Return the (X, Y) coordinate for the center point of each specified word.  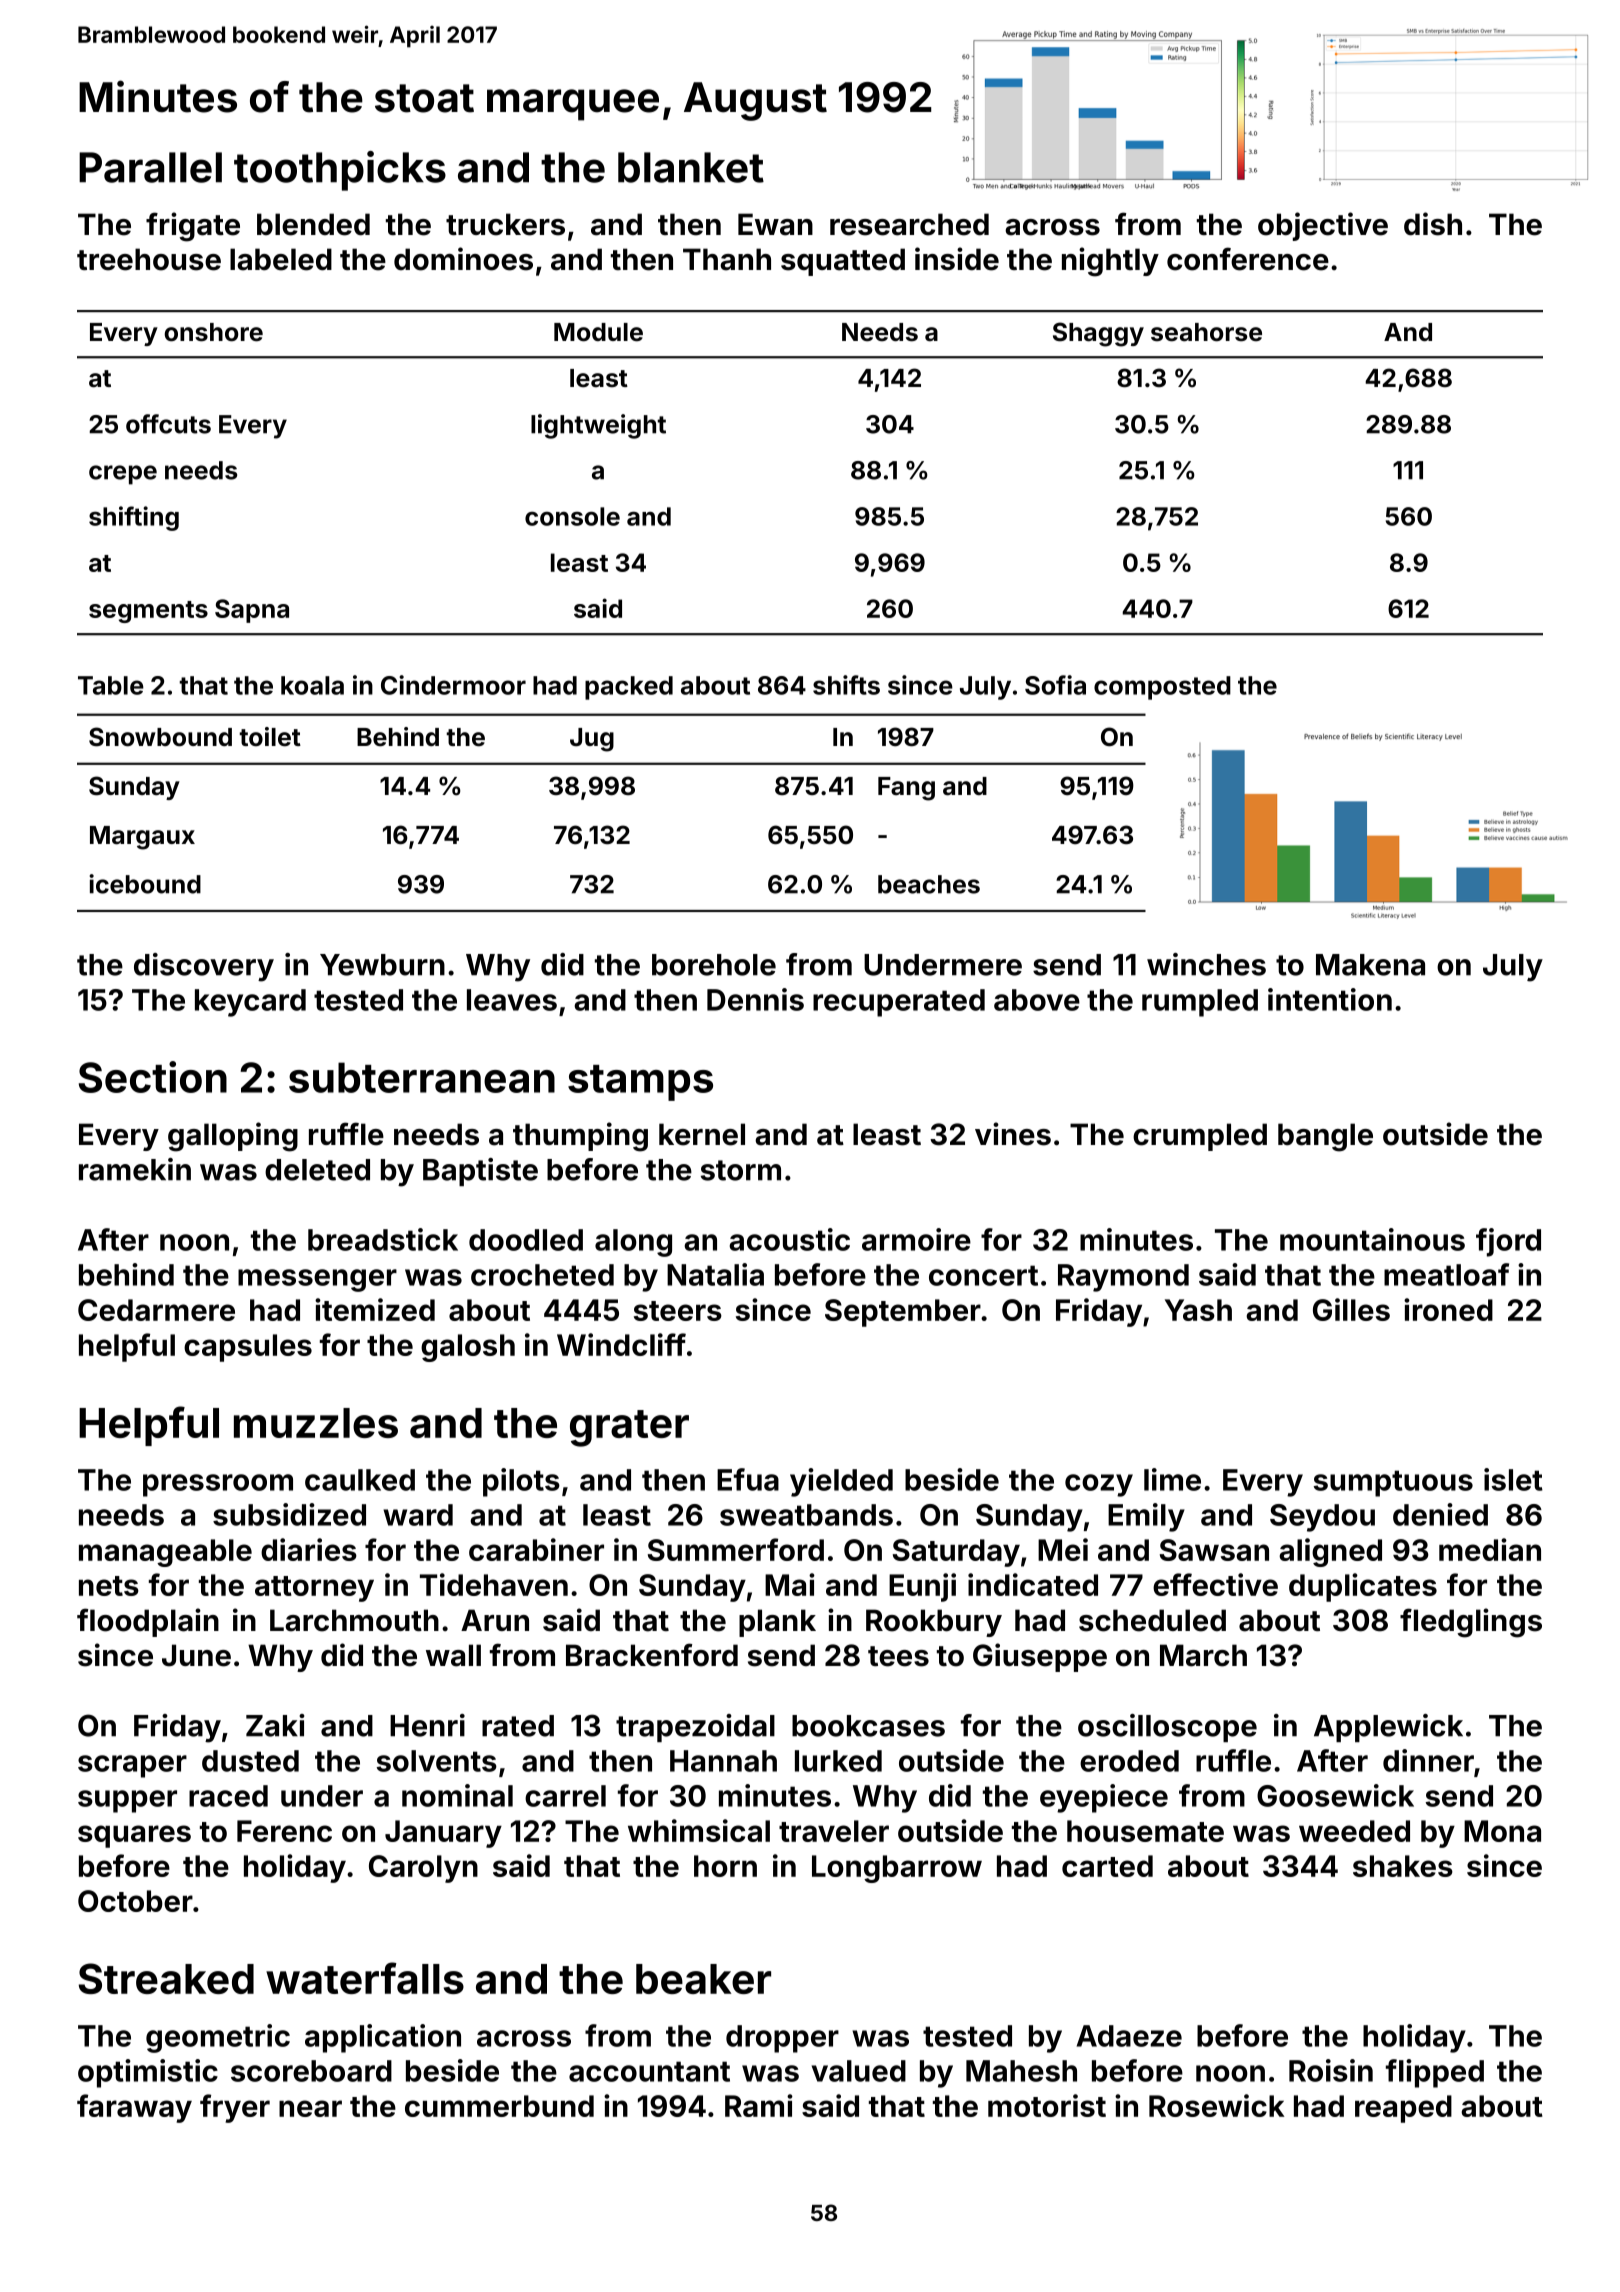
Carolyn (423, 1869)
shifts (846, 685)
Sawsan (1214, 1550)
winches (1206, 964)
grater (629, 1428)
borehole (714, 965)
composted (1162, 688)
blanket (691, 167)
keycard (250, 1003)
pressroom (218, 1485)
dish (1433, 224)
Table (111, 685)
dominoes (463, 259)
